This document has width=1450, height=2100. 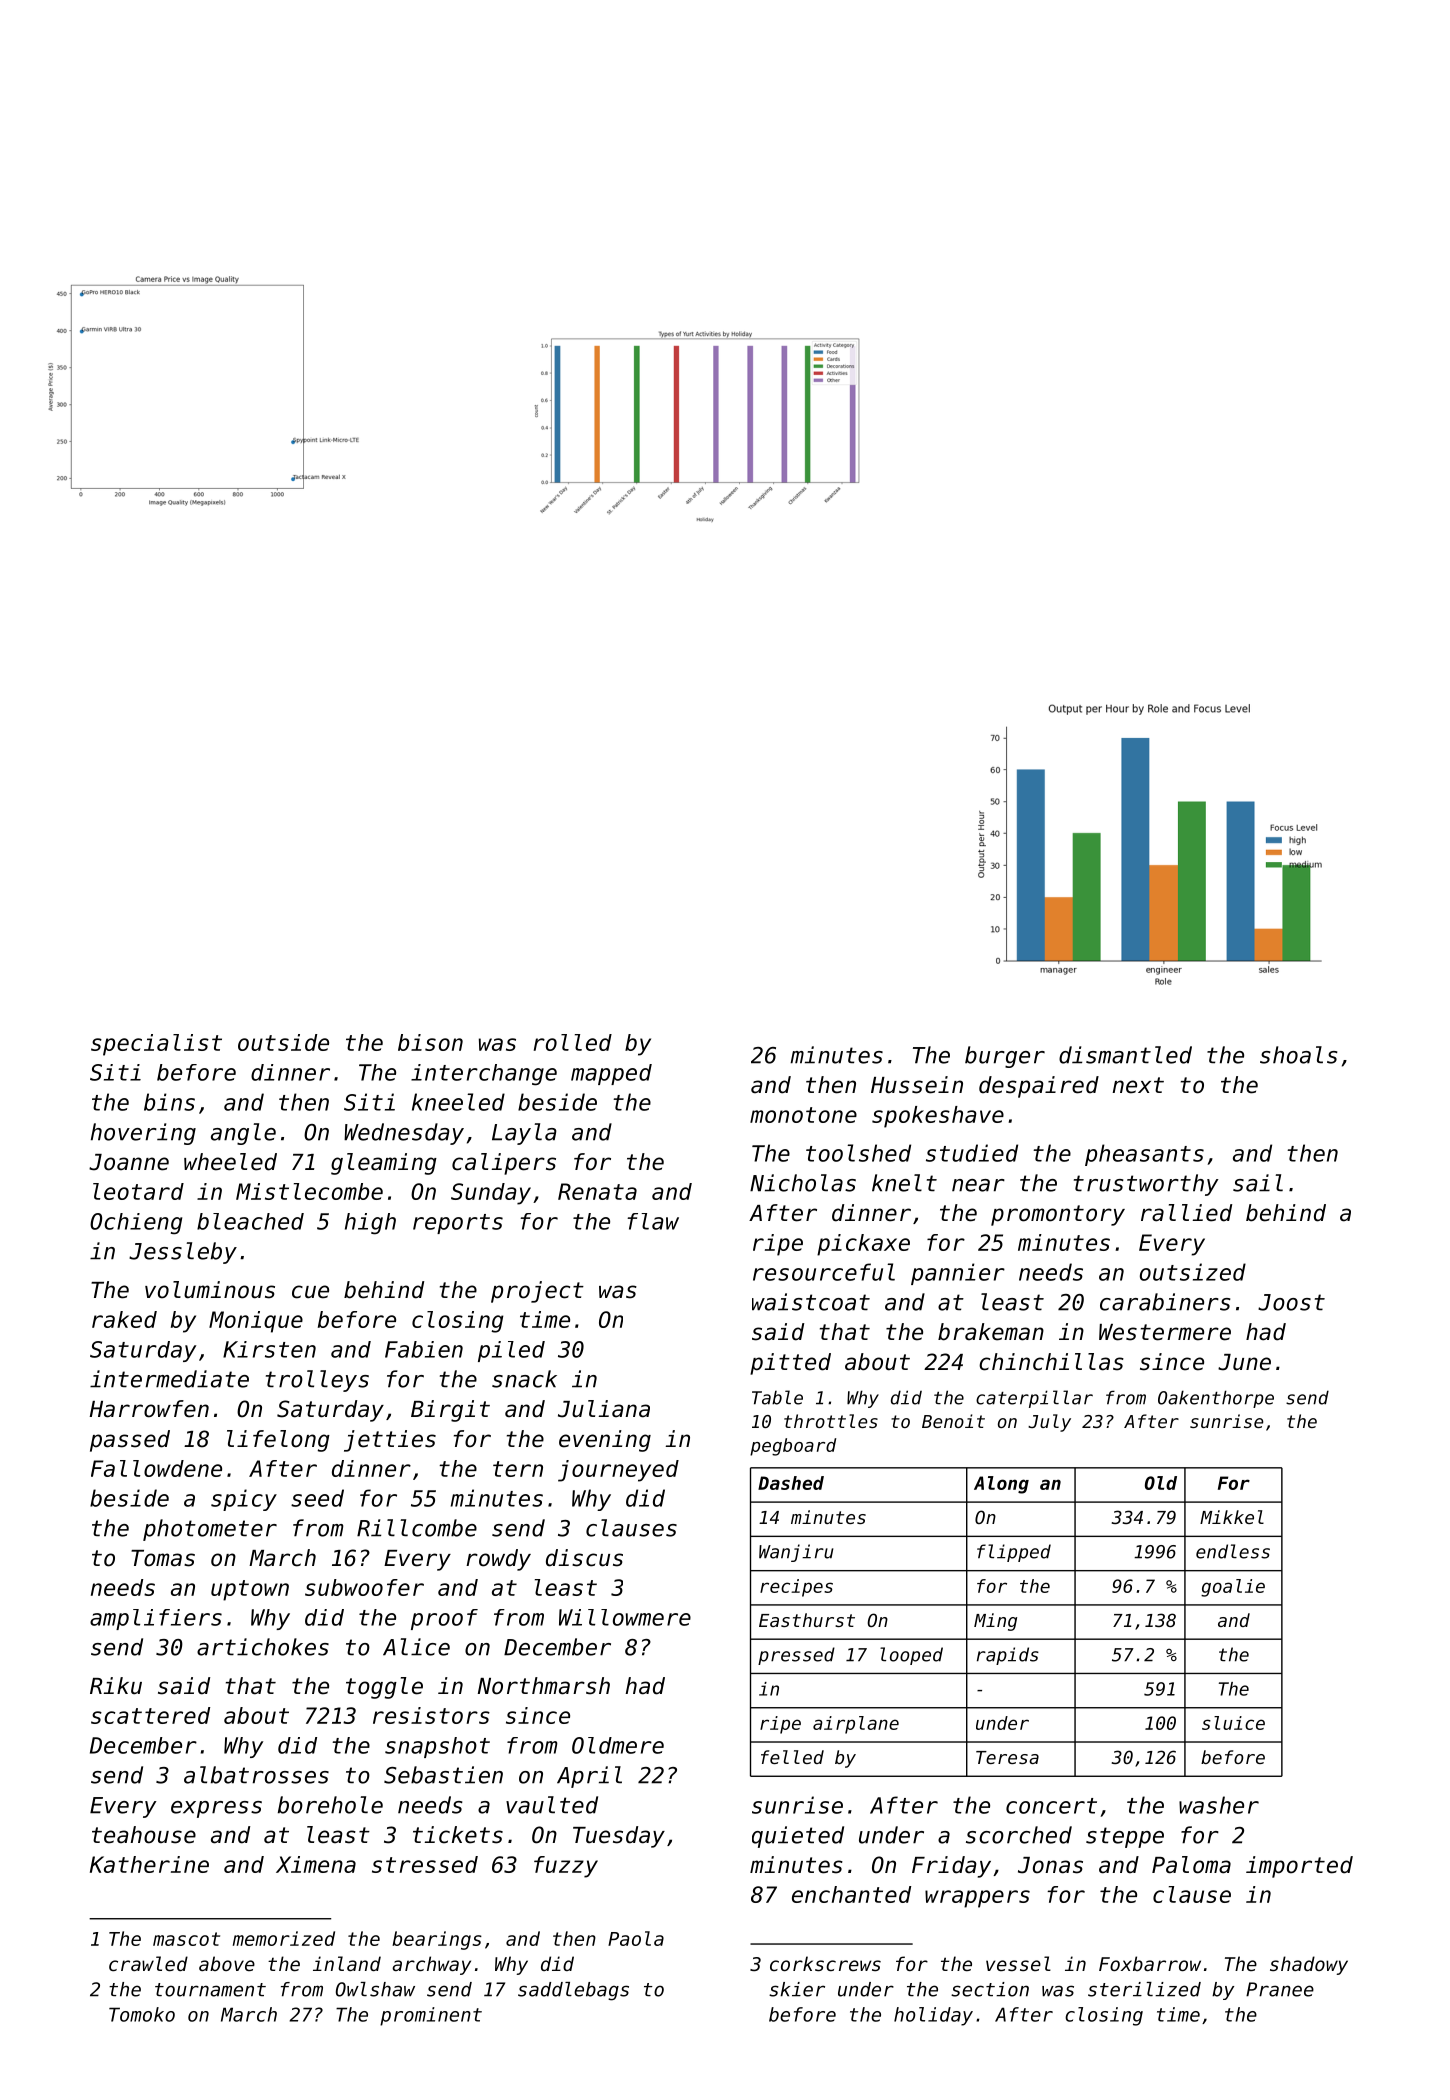 I want to click on Oldmere, so click(x=618, y=1745).
